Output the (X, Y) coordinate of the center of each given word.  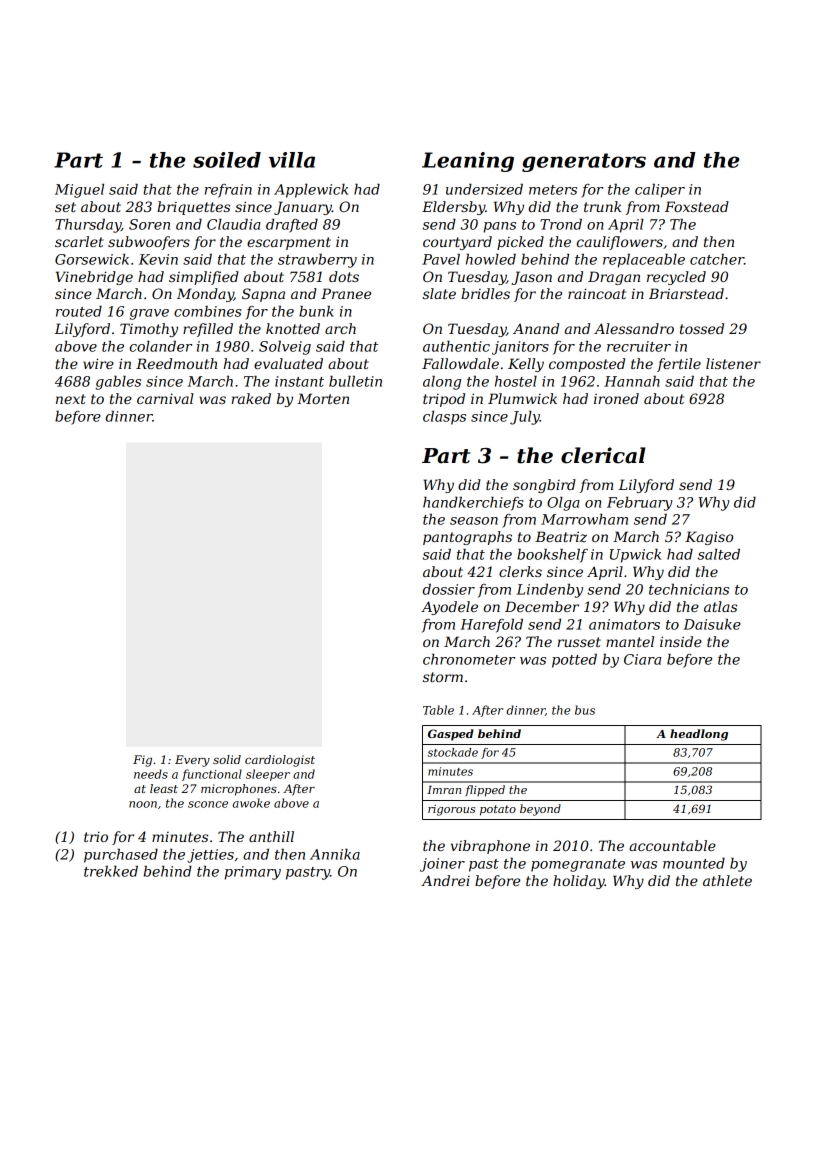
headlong (699, 735)
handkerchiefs (473, 504)
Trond (561, 224)
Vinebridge (94, 278)
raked (251, 398)
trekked (111, 871)
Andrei (445, 880)
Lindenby (549, 591)
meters (553, 190)
